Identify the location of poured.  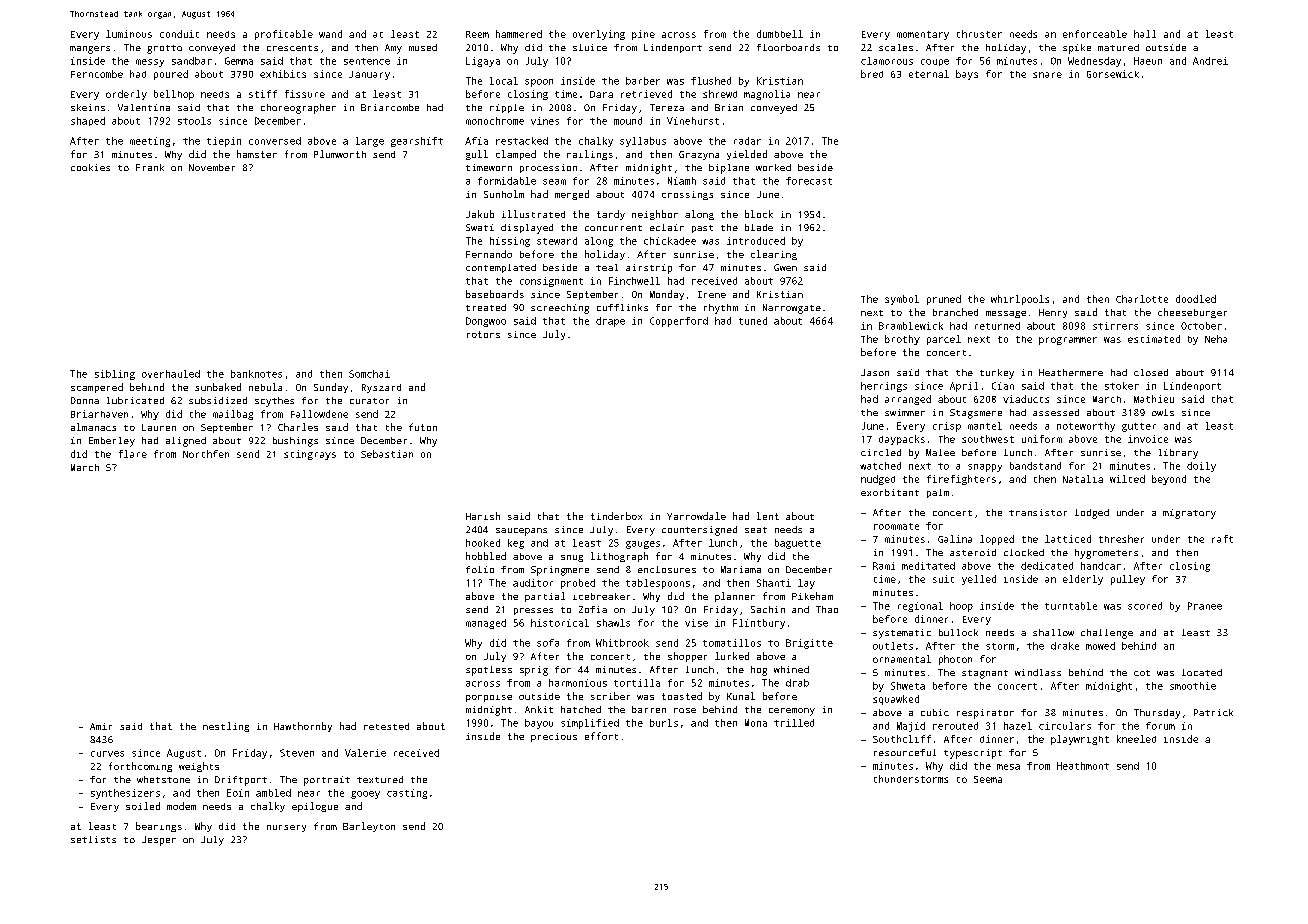
(171, 75).
